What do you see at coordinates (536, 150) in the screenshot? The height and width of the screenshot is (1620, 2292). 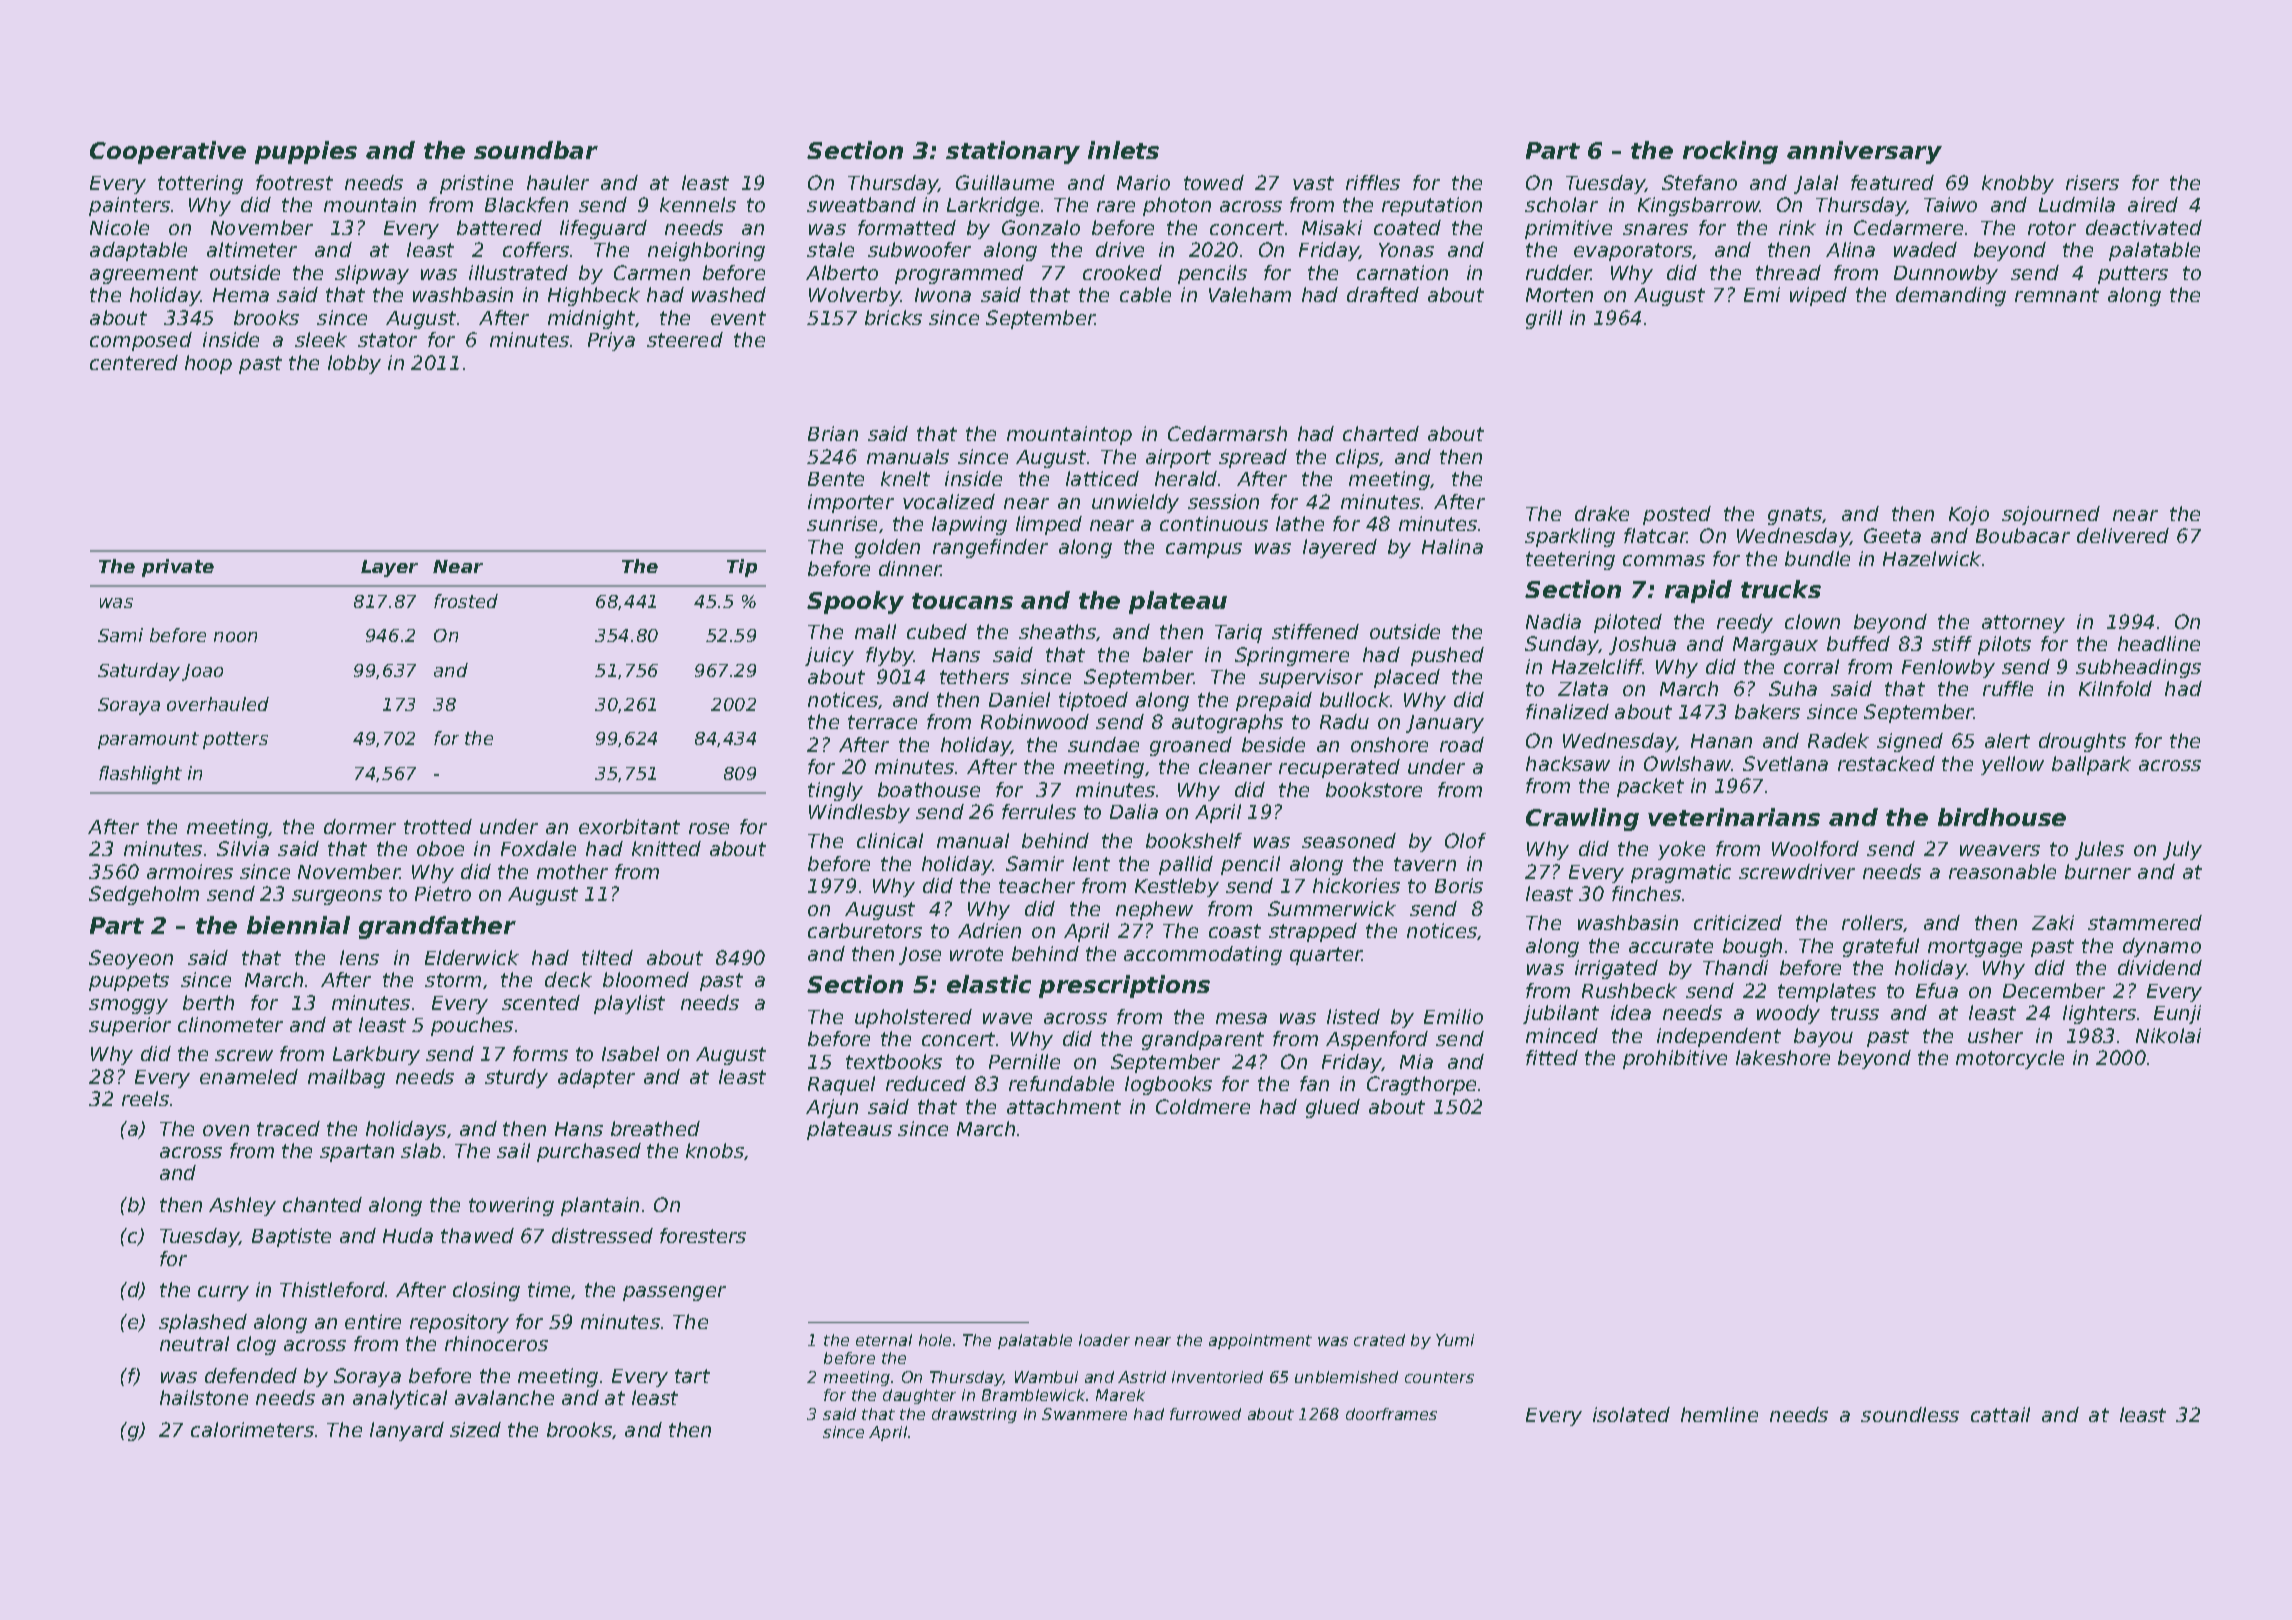 I see `soundbar` at bounding box center [536, 150].
